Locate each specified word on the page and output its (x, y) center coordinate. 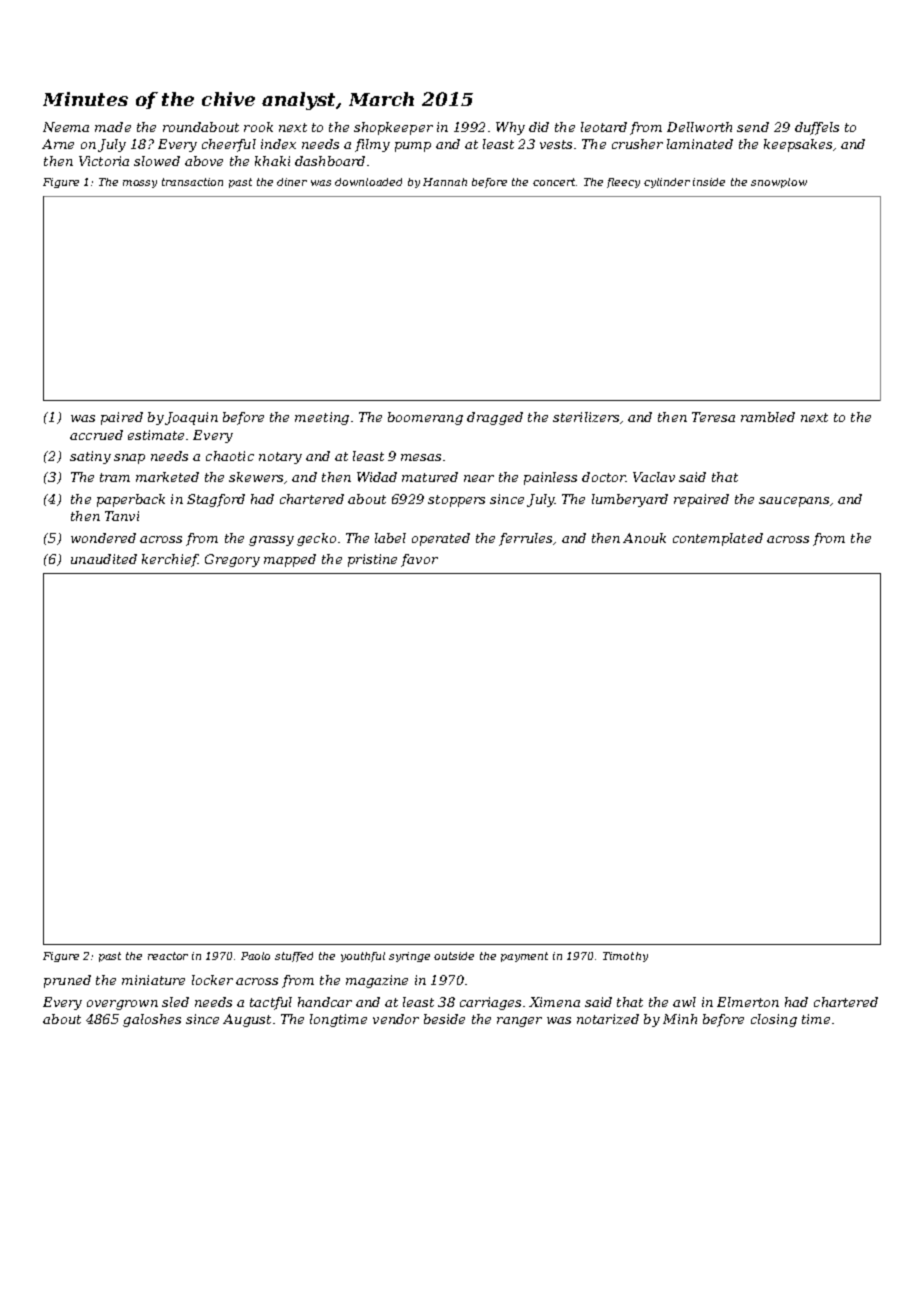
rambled (768, 417)
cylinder (667, 183)
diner (292, 182)
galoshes (152, 1020)
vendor (396, 1019)
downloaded (368, 182)
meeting (322, 418)
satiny (90, 457)
